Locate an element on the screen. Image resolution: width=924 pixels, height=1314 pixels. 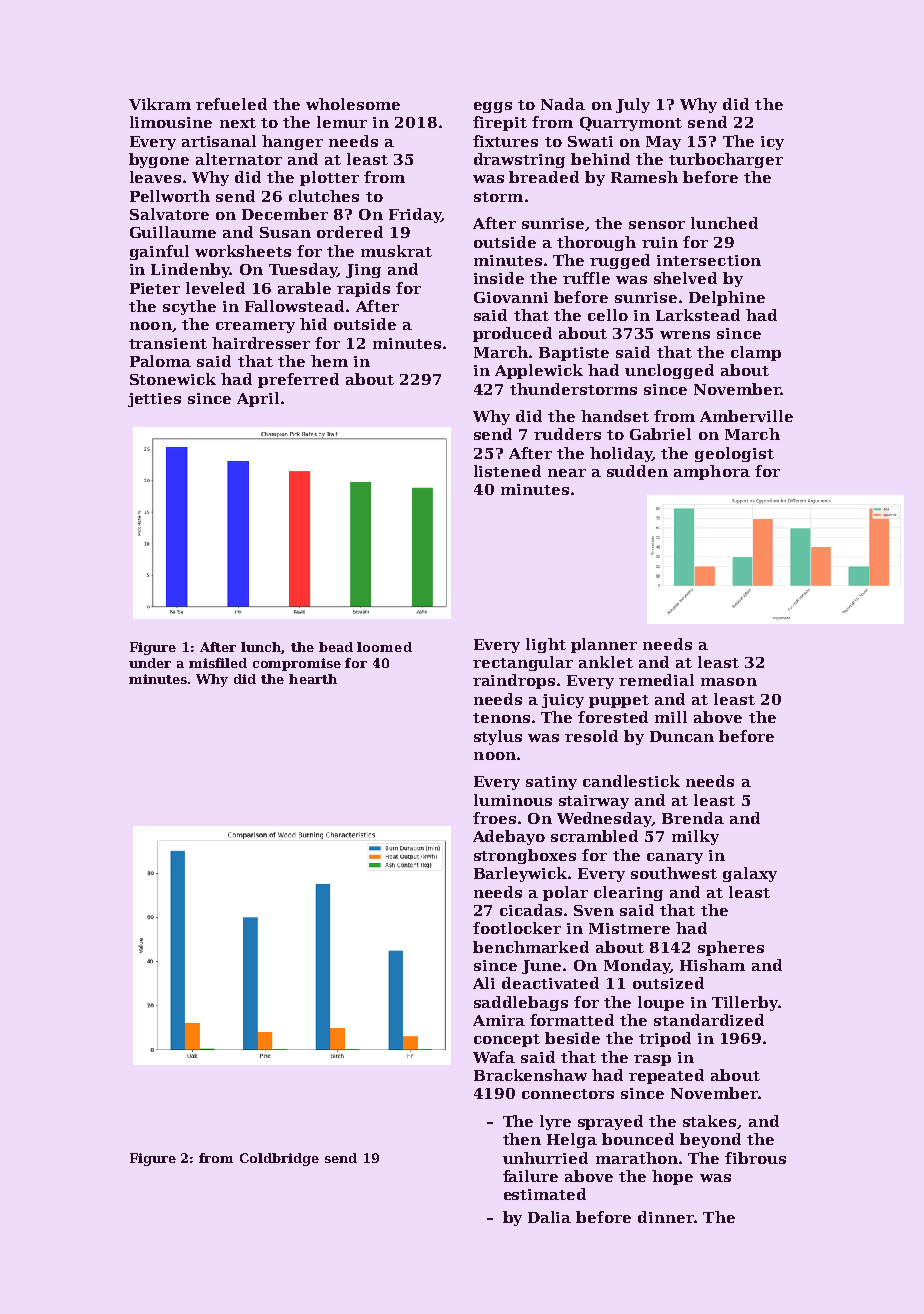
tripod is located at coordinates (665, 1039).
